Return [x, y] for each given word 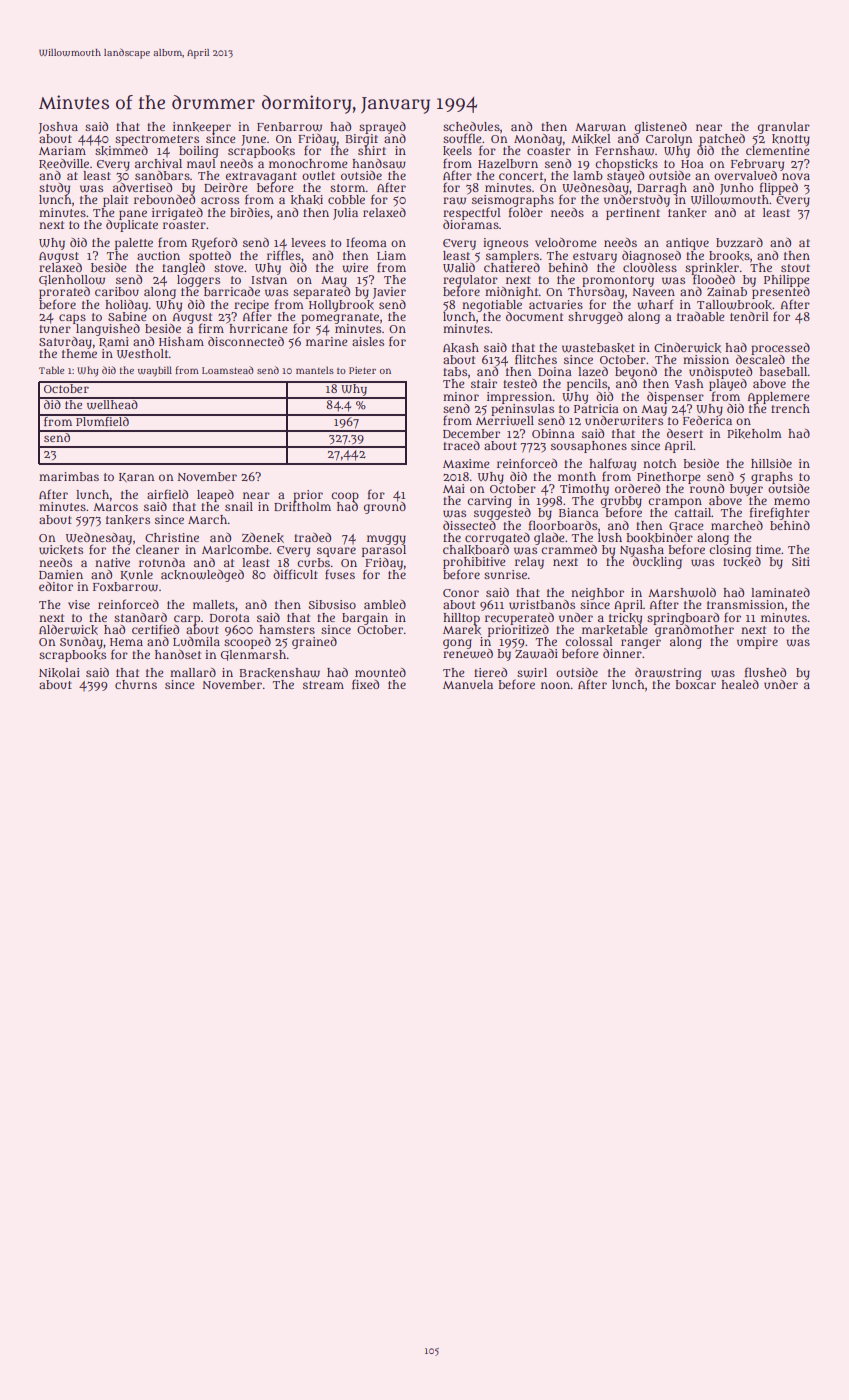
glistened [661, 128]
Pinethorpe [669, 477]
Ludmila [196, 641]
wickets [61, 550]
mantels [315, 370]
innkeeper [202, 128]
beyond [636, 373]
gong [457, 644]
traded [312, 537]
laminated [780, 592]
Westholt [143, 353]
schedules [471, 126]
